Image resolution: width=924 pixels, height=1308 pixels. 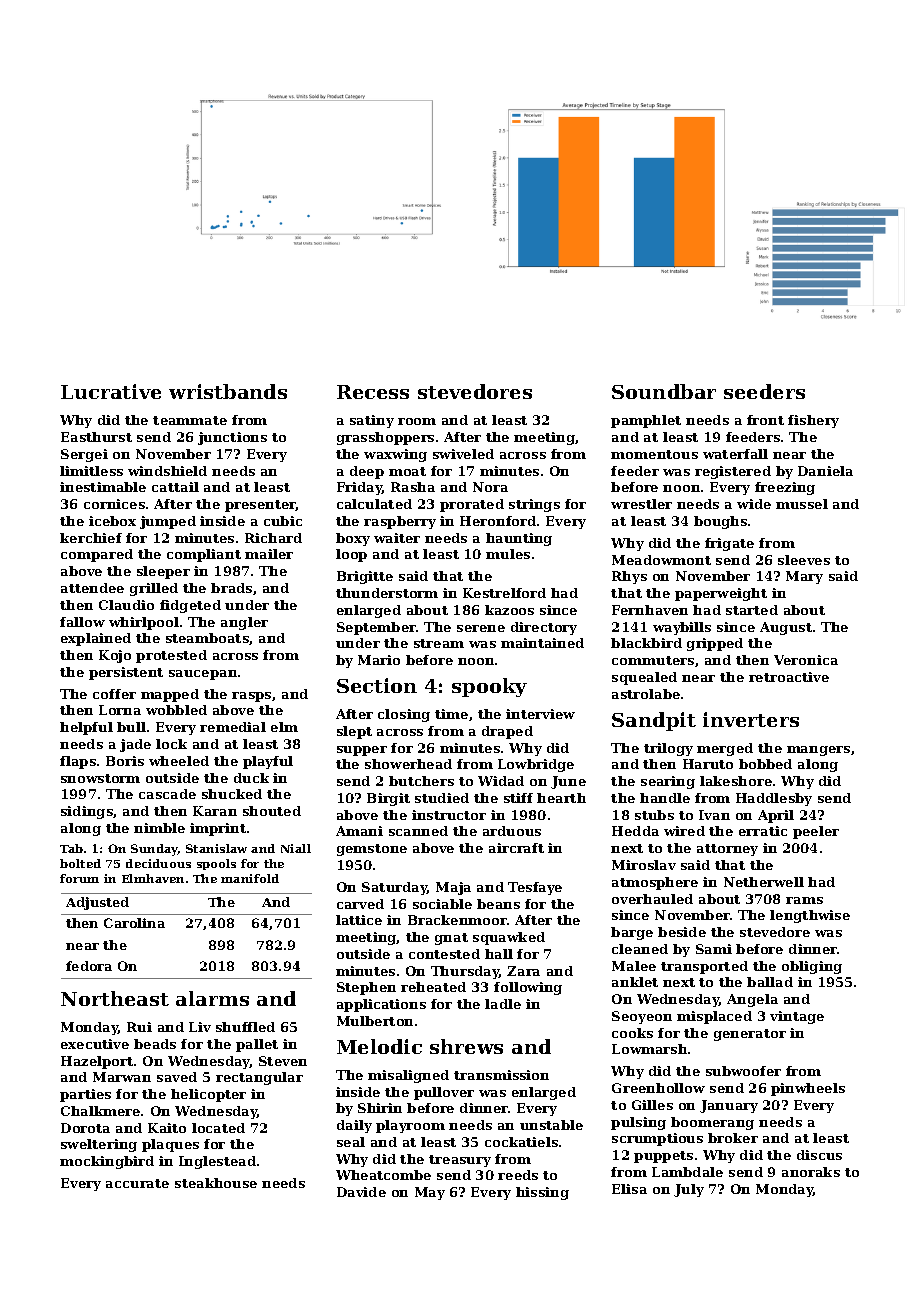 What do you see at coordinates (207, 638) in the screenshot?
I see `steamboats` at bounding box center [207, 638].
